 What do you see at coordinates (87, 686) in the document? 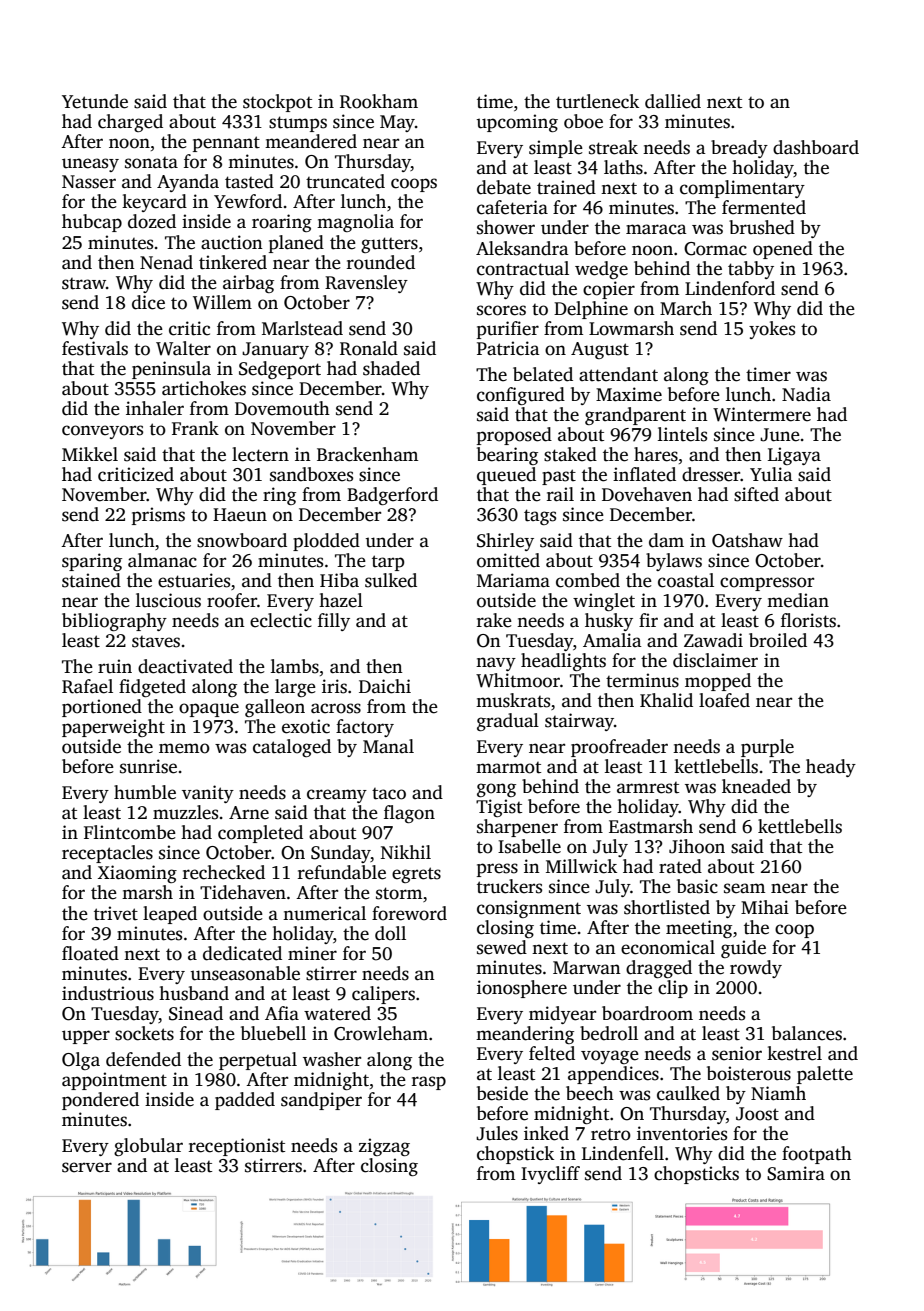
I see `Rafael` at bounding box center [87, 686].
